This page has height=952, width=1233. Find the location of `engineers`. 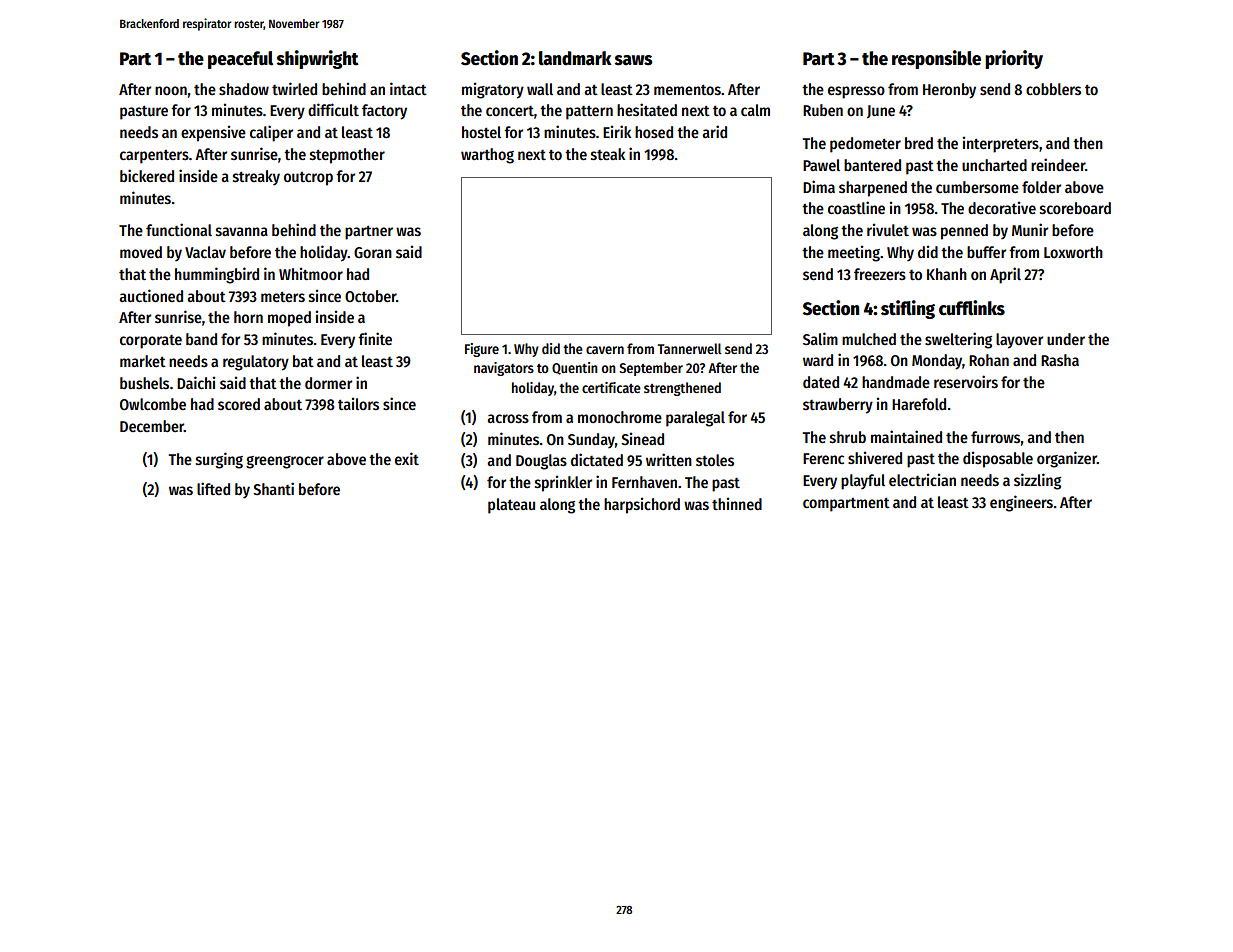

engineers is located at coordinates (1021, 503).
